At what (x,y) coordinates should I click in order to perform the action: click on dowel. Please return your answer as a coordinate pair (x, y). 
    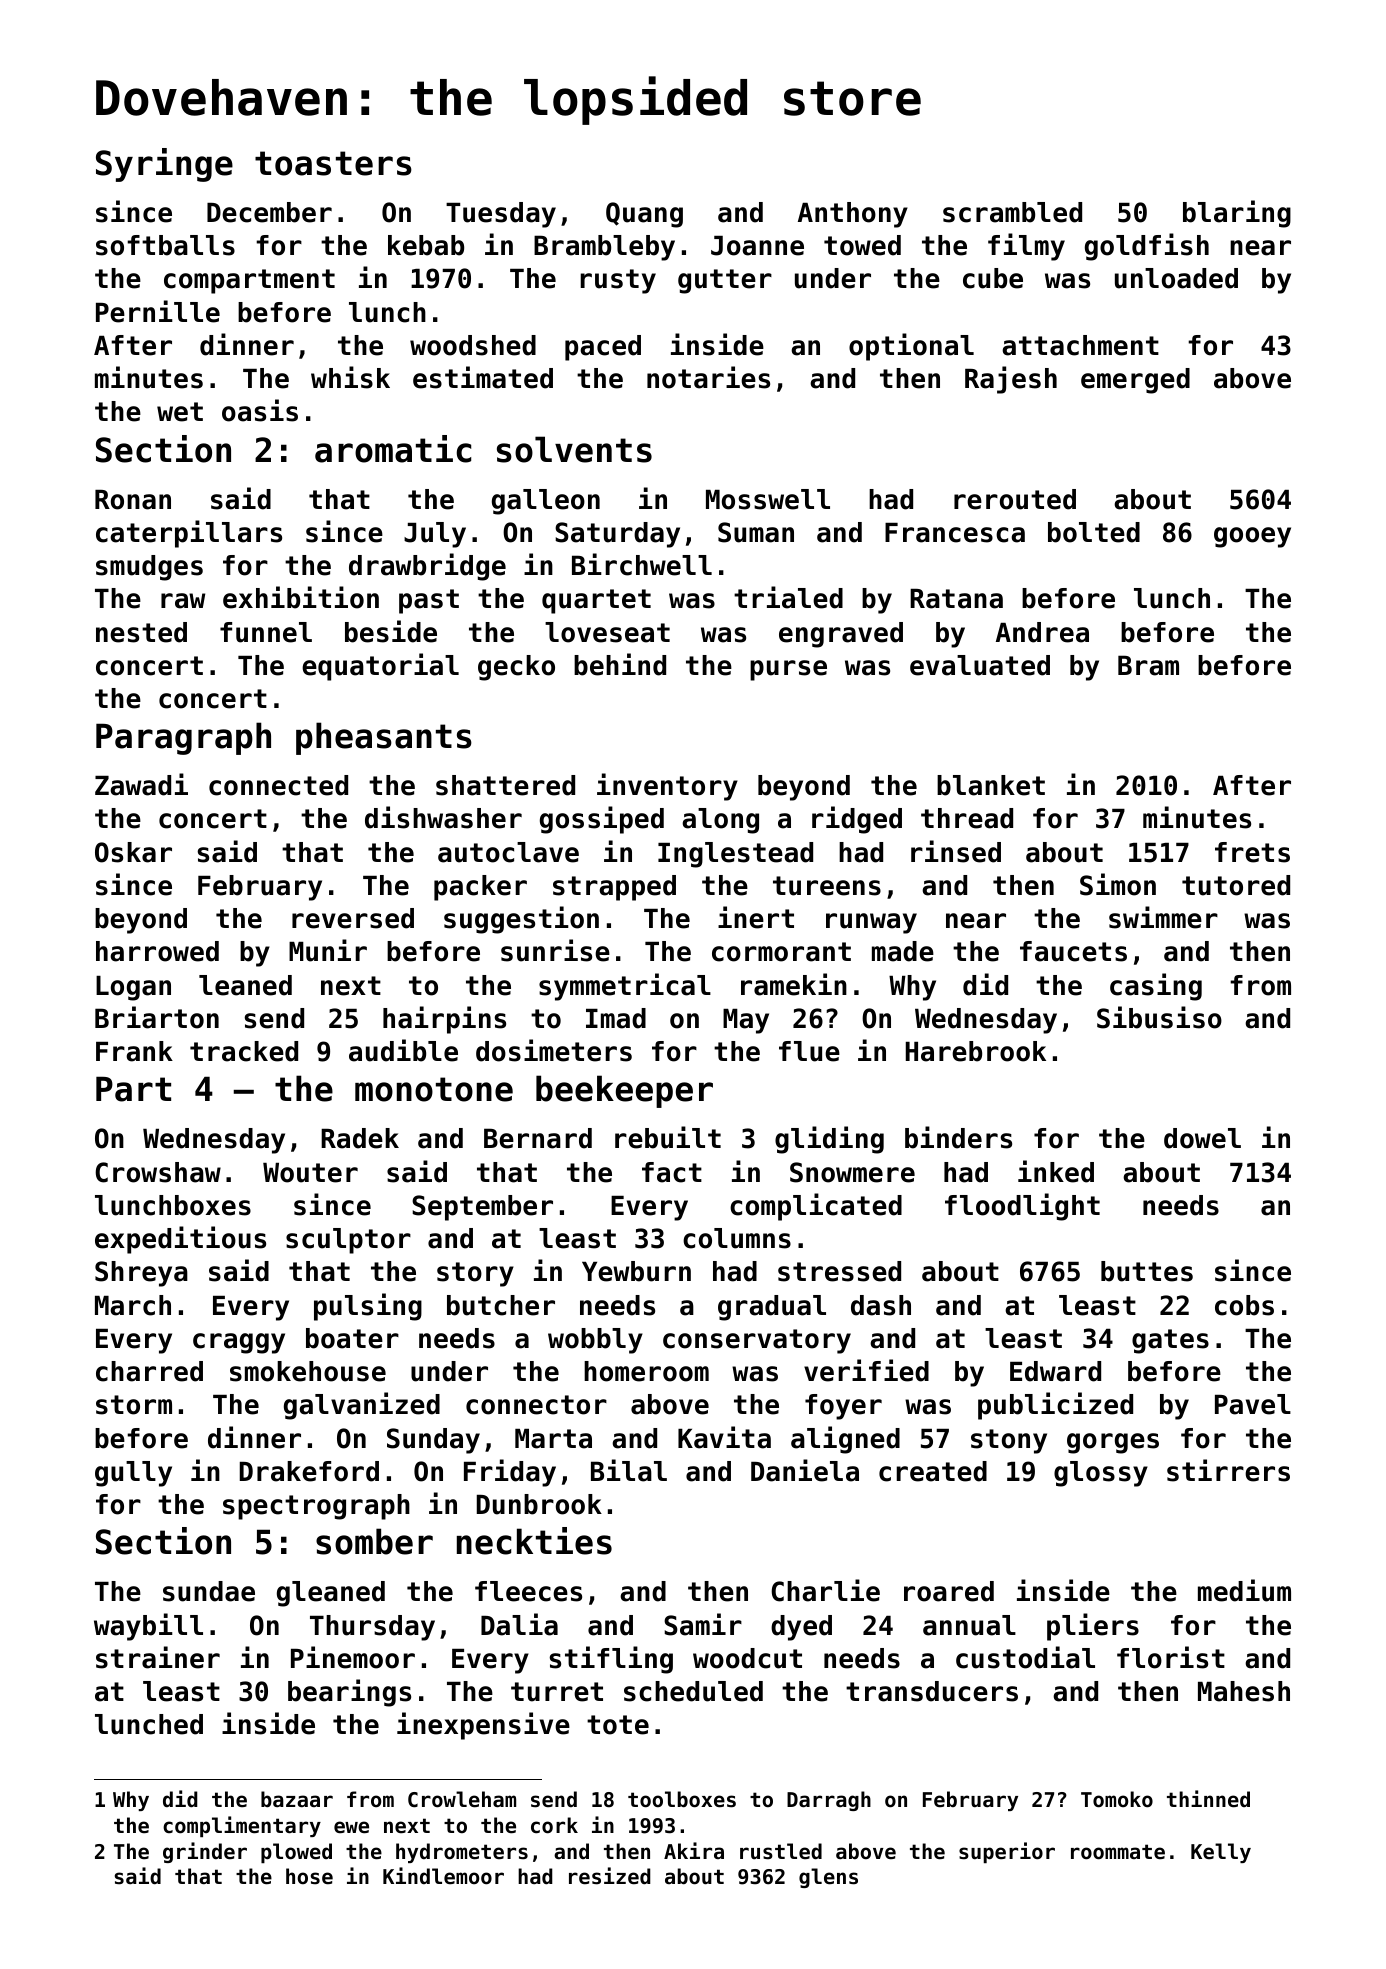
    Looking at the image, I should click on (1202, 1138).
